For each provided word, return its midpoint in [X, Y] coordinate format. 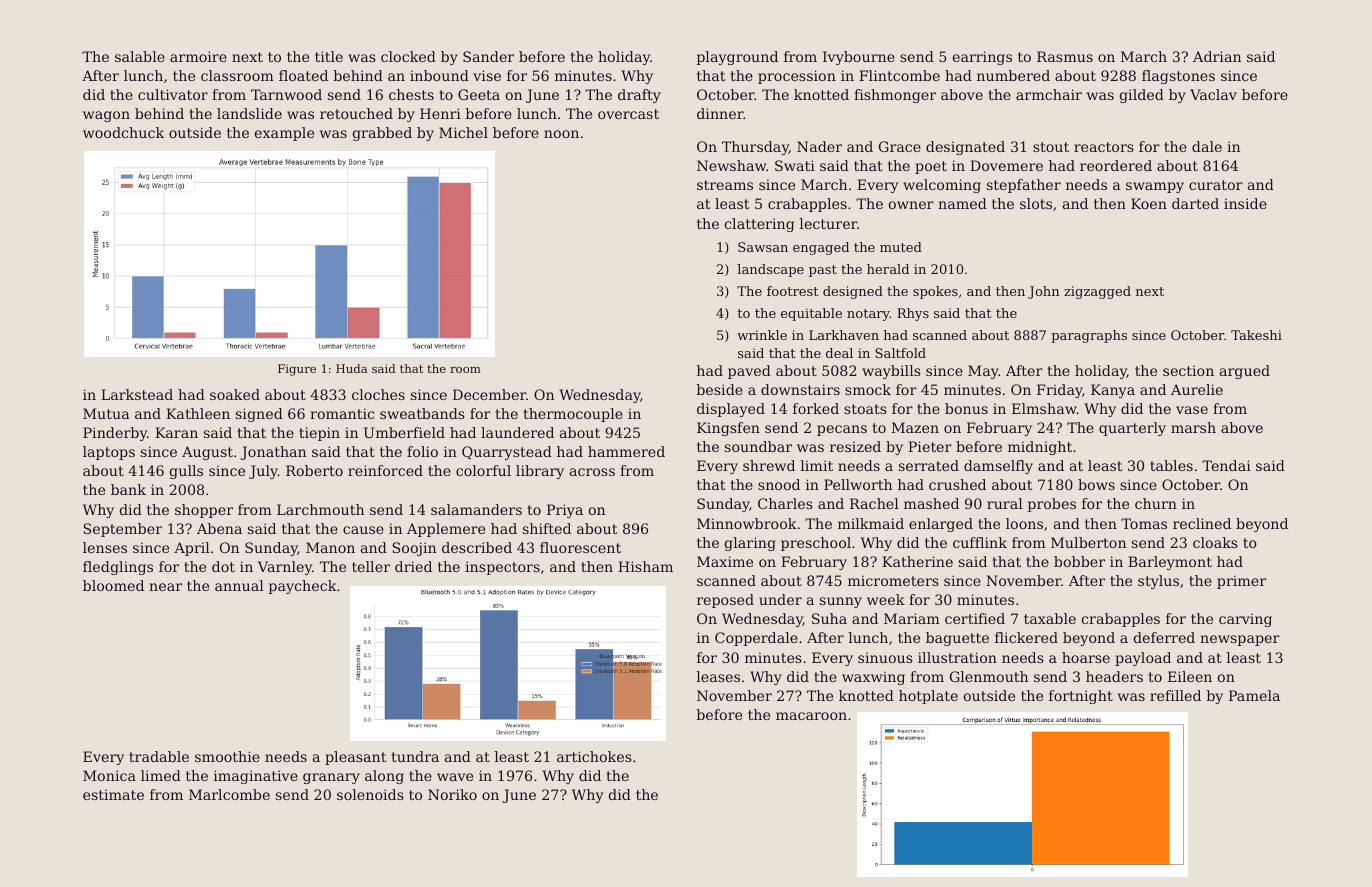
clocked [408, 56]
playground [737, 58]
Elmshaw [1044, 408]
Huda [352, 368]
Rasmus [1065, 56]
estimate [113, 794]
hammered [626, 451]
